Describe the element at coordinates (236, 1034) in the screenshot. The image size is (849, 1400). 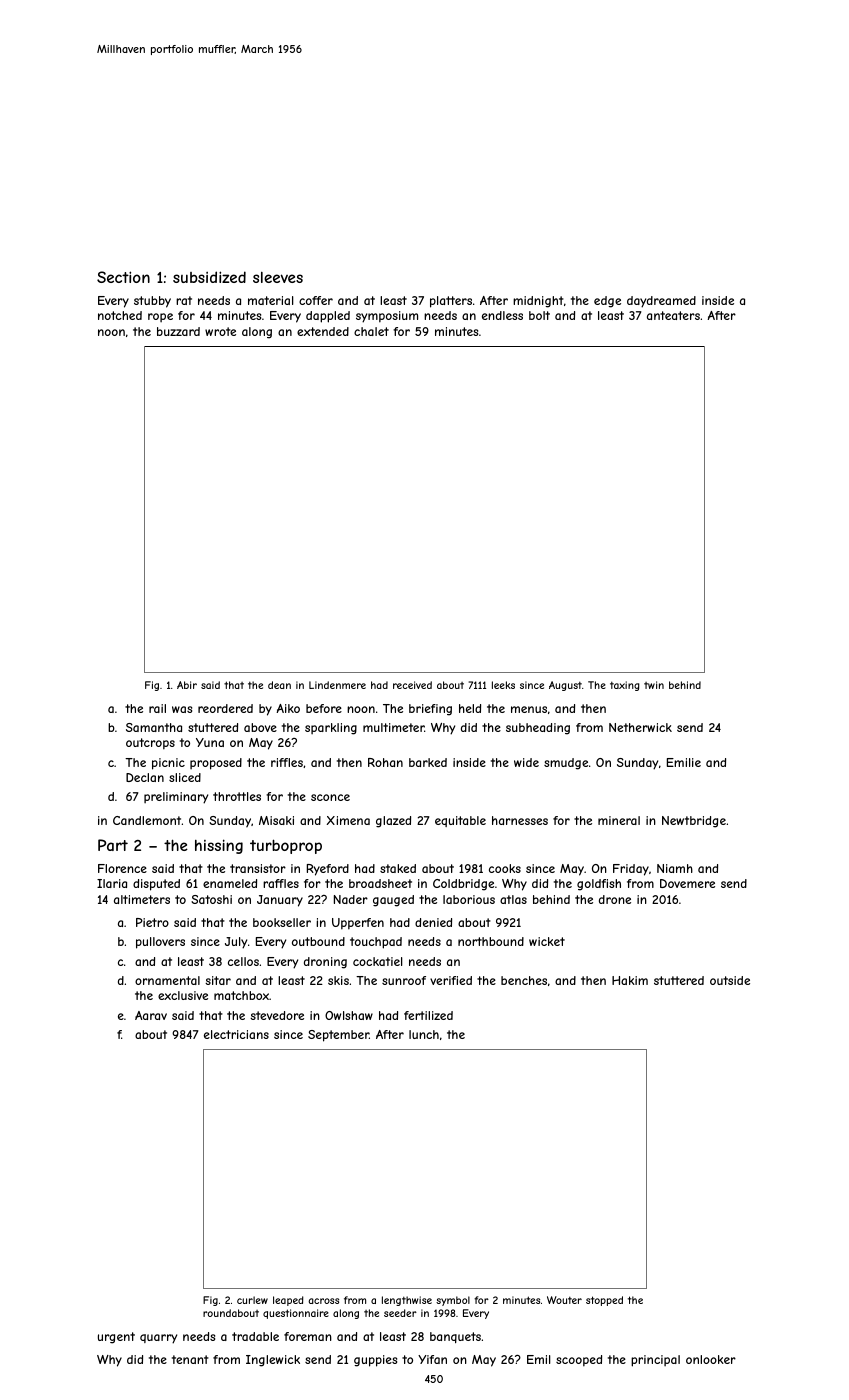
I see `electricians` at that location.
